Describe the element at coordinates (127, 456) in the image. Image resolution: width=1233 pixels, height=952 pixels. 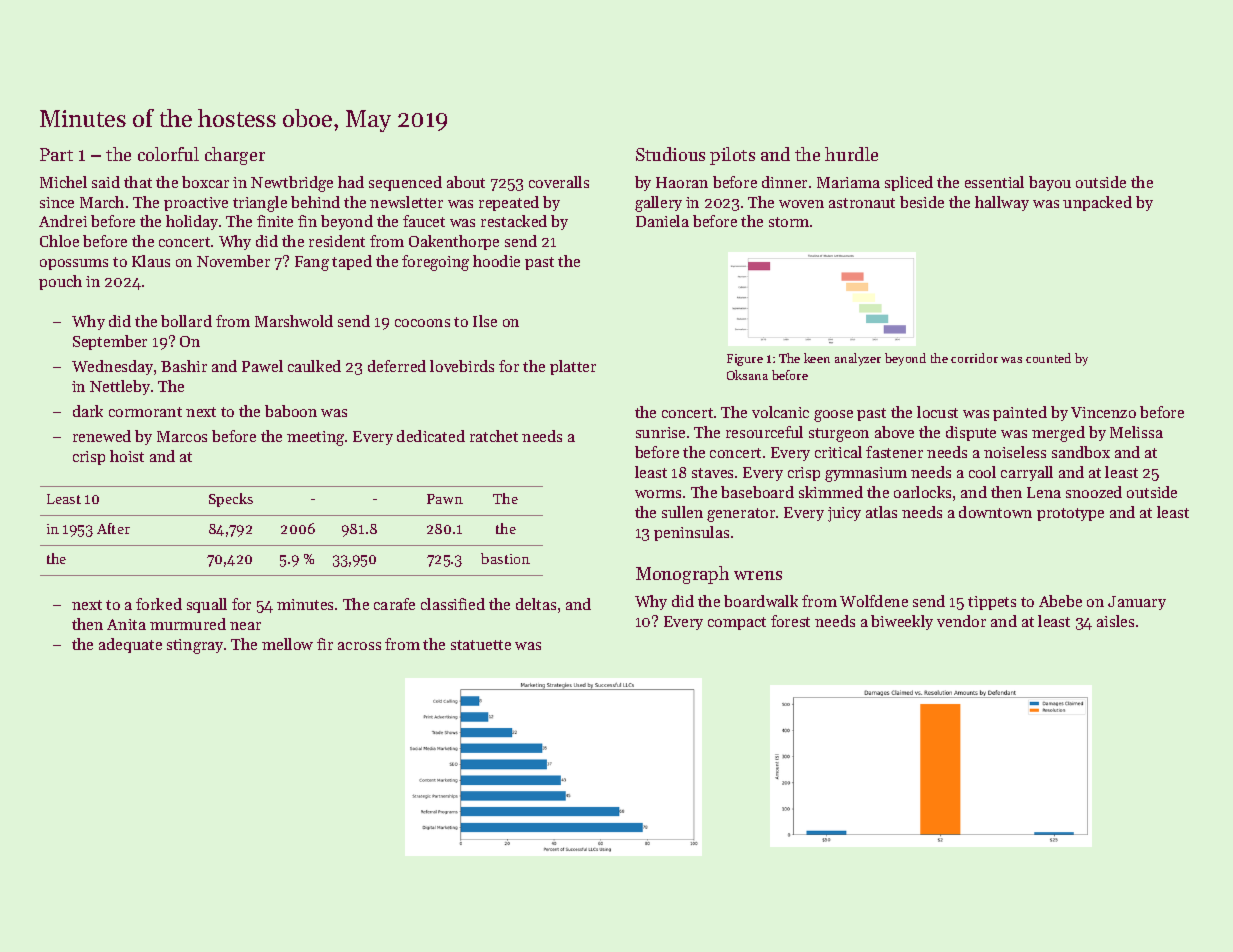
I see `hoist` at that location.
